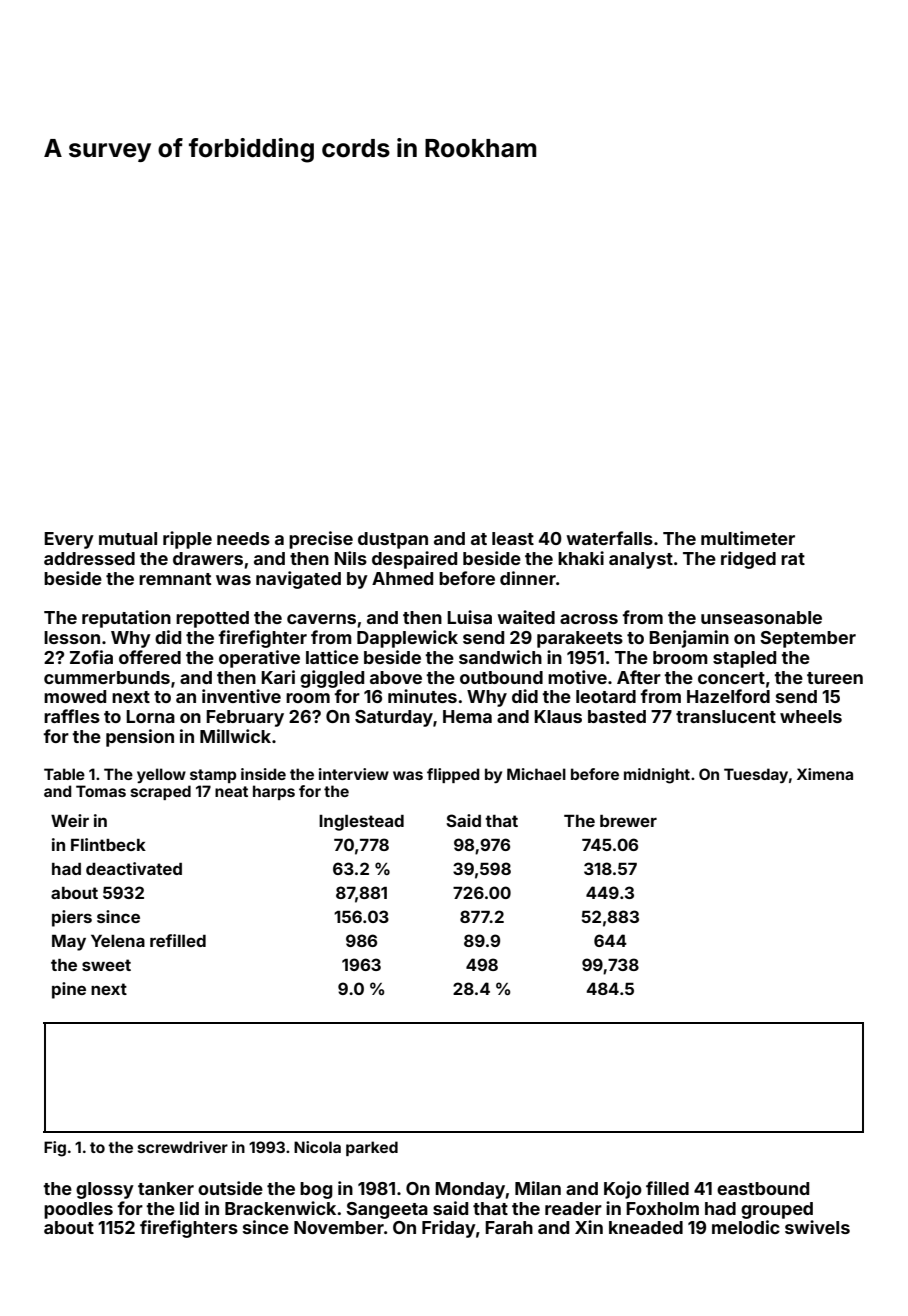 Image resolution: width=908 pixels, height=1316 pixels. I want to click on parakeets, so click(580, 639).
